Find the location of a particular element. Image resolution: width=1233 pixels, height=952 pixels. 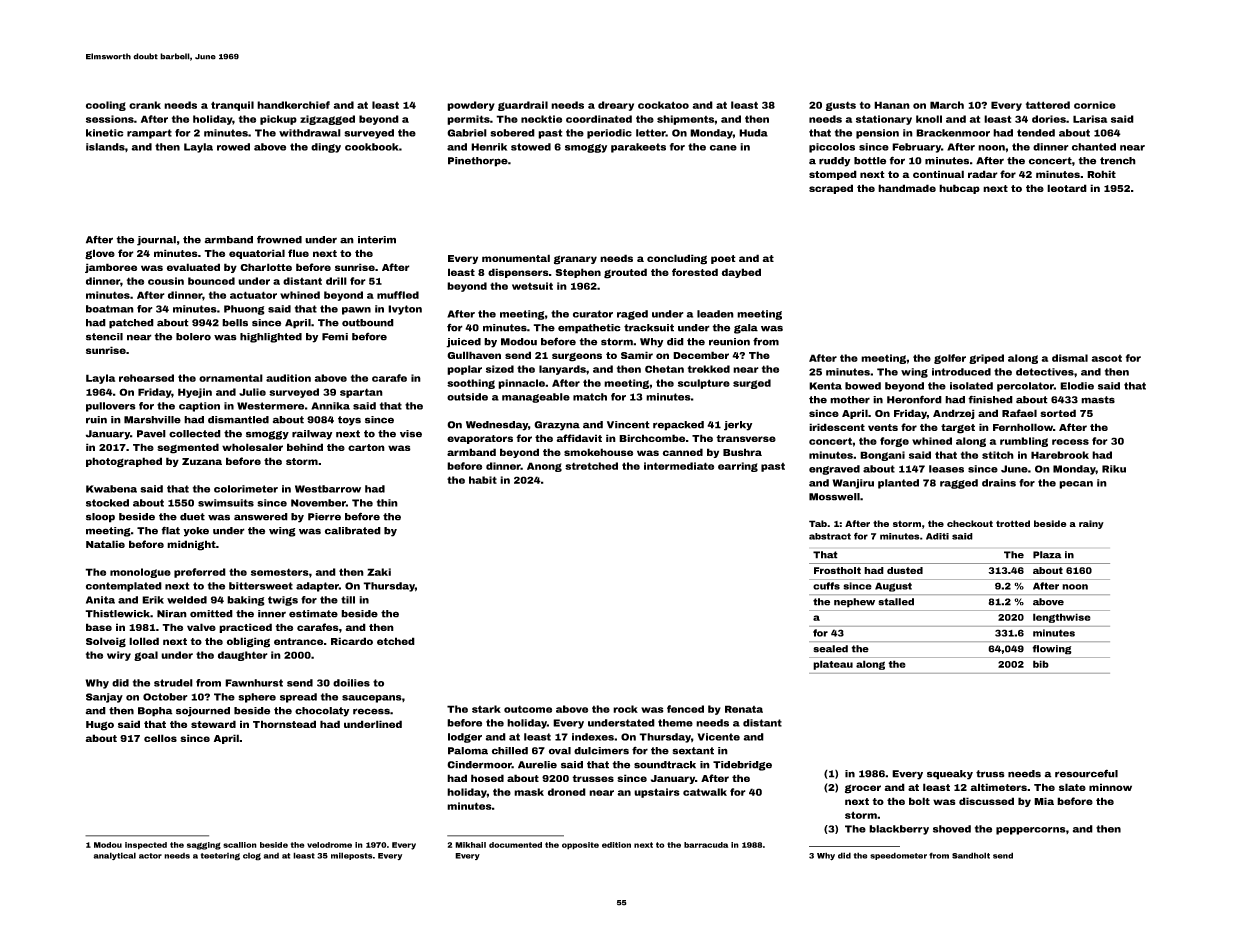

islands is located at coordinates (105, 147).
